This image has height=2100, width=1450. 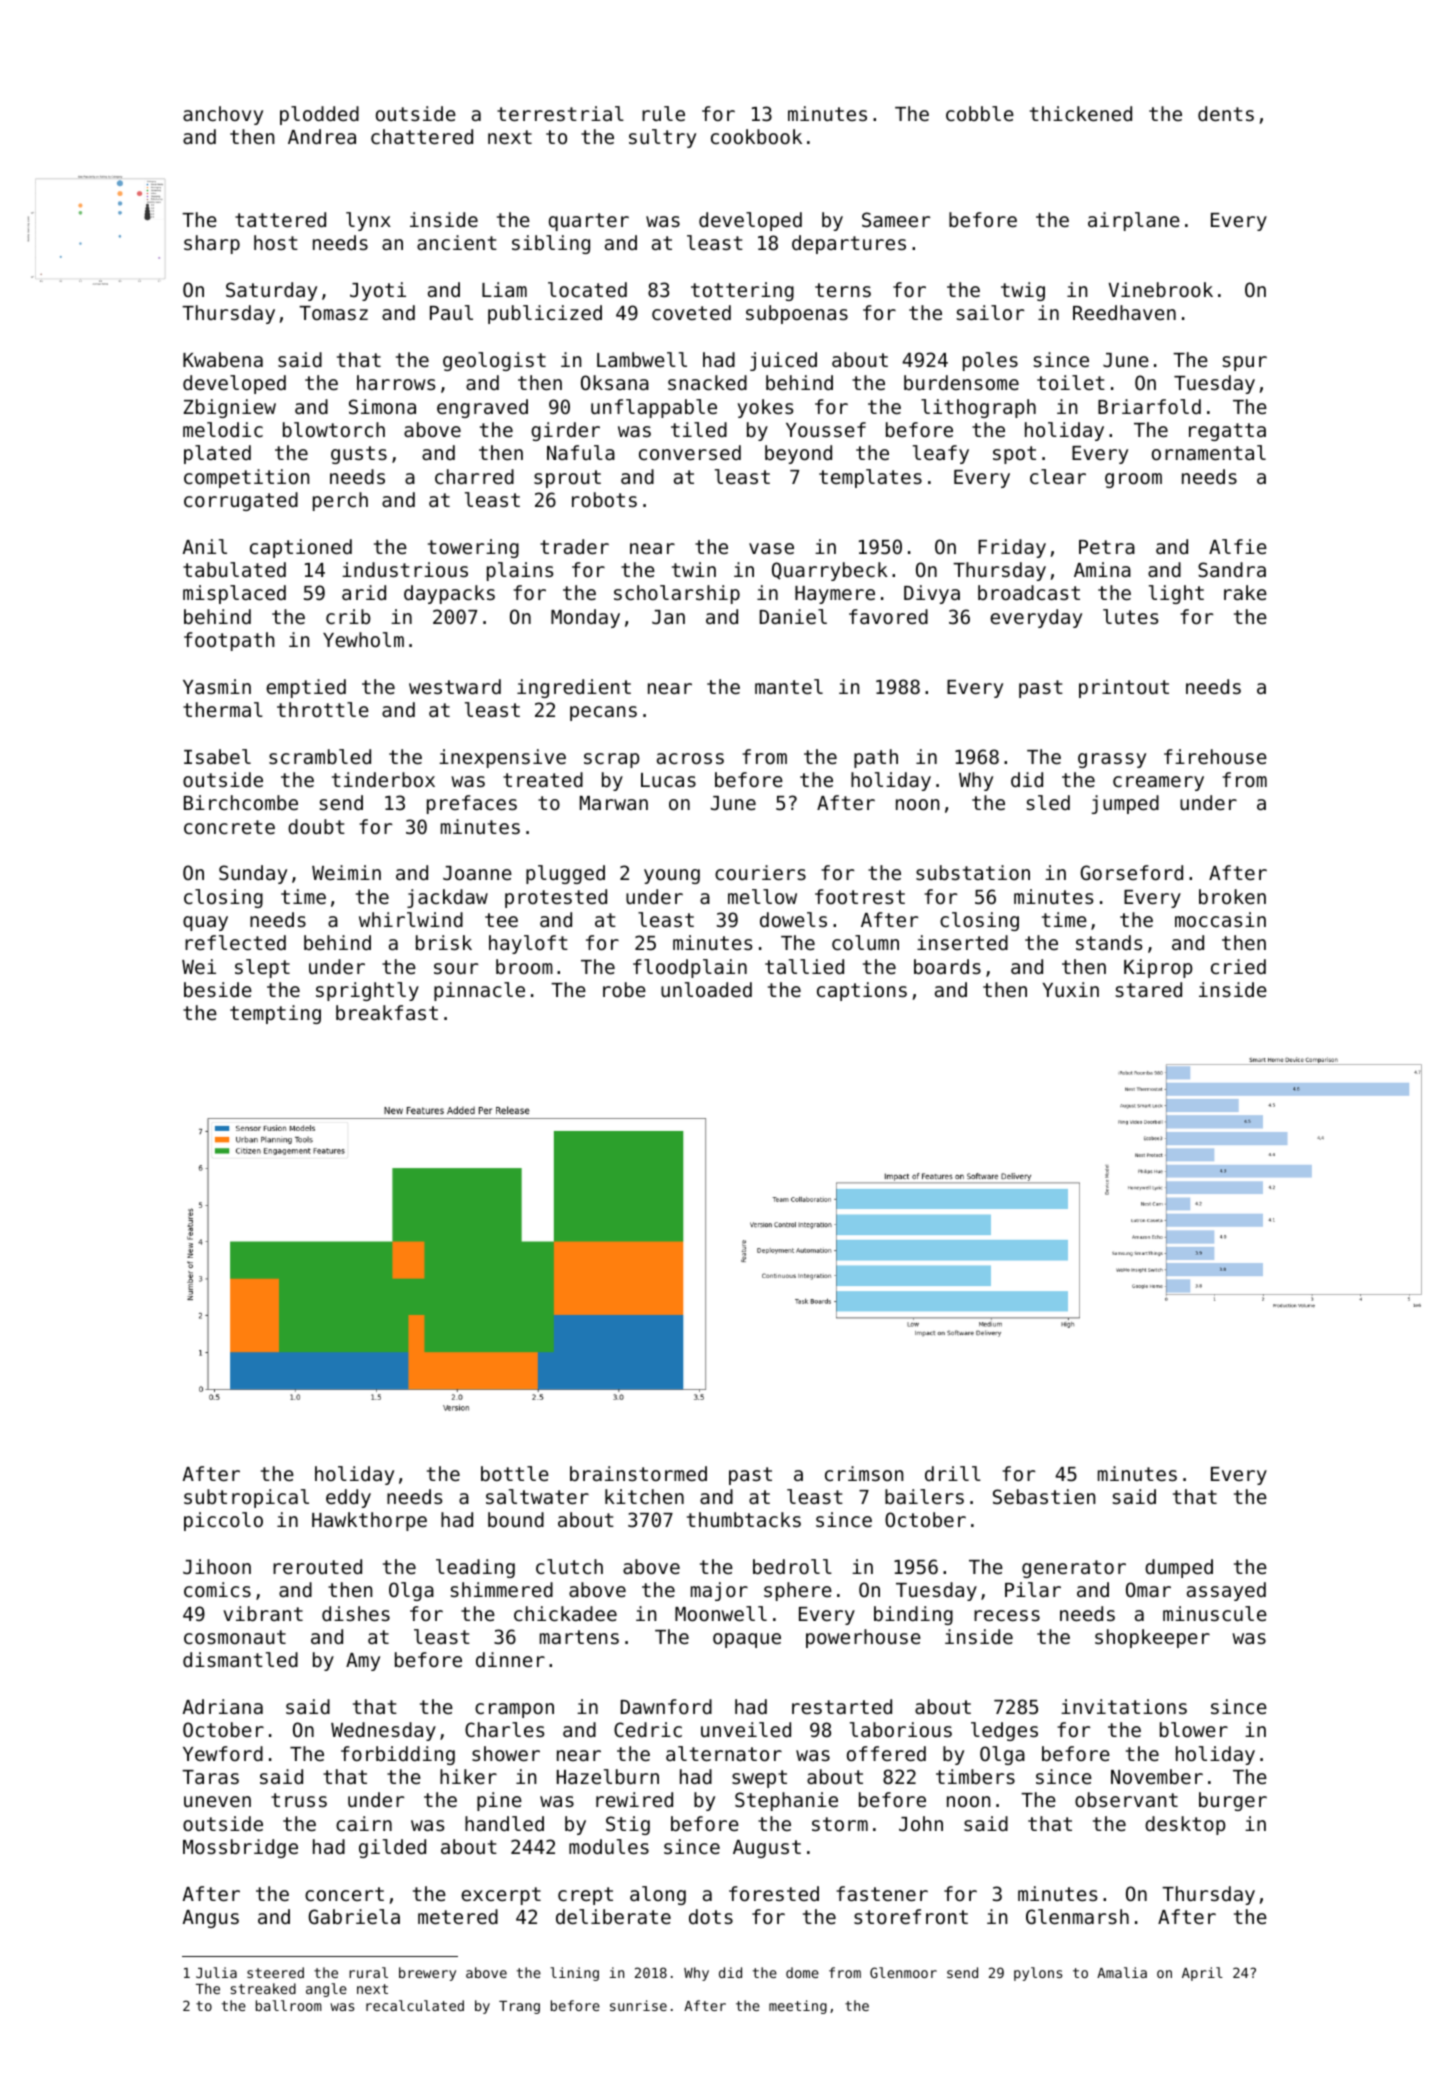 I want to click on crampon, so click(x=514, y=1710).
